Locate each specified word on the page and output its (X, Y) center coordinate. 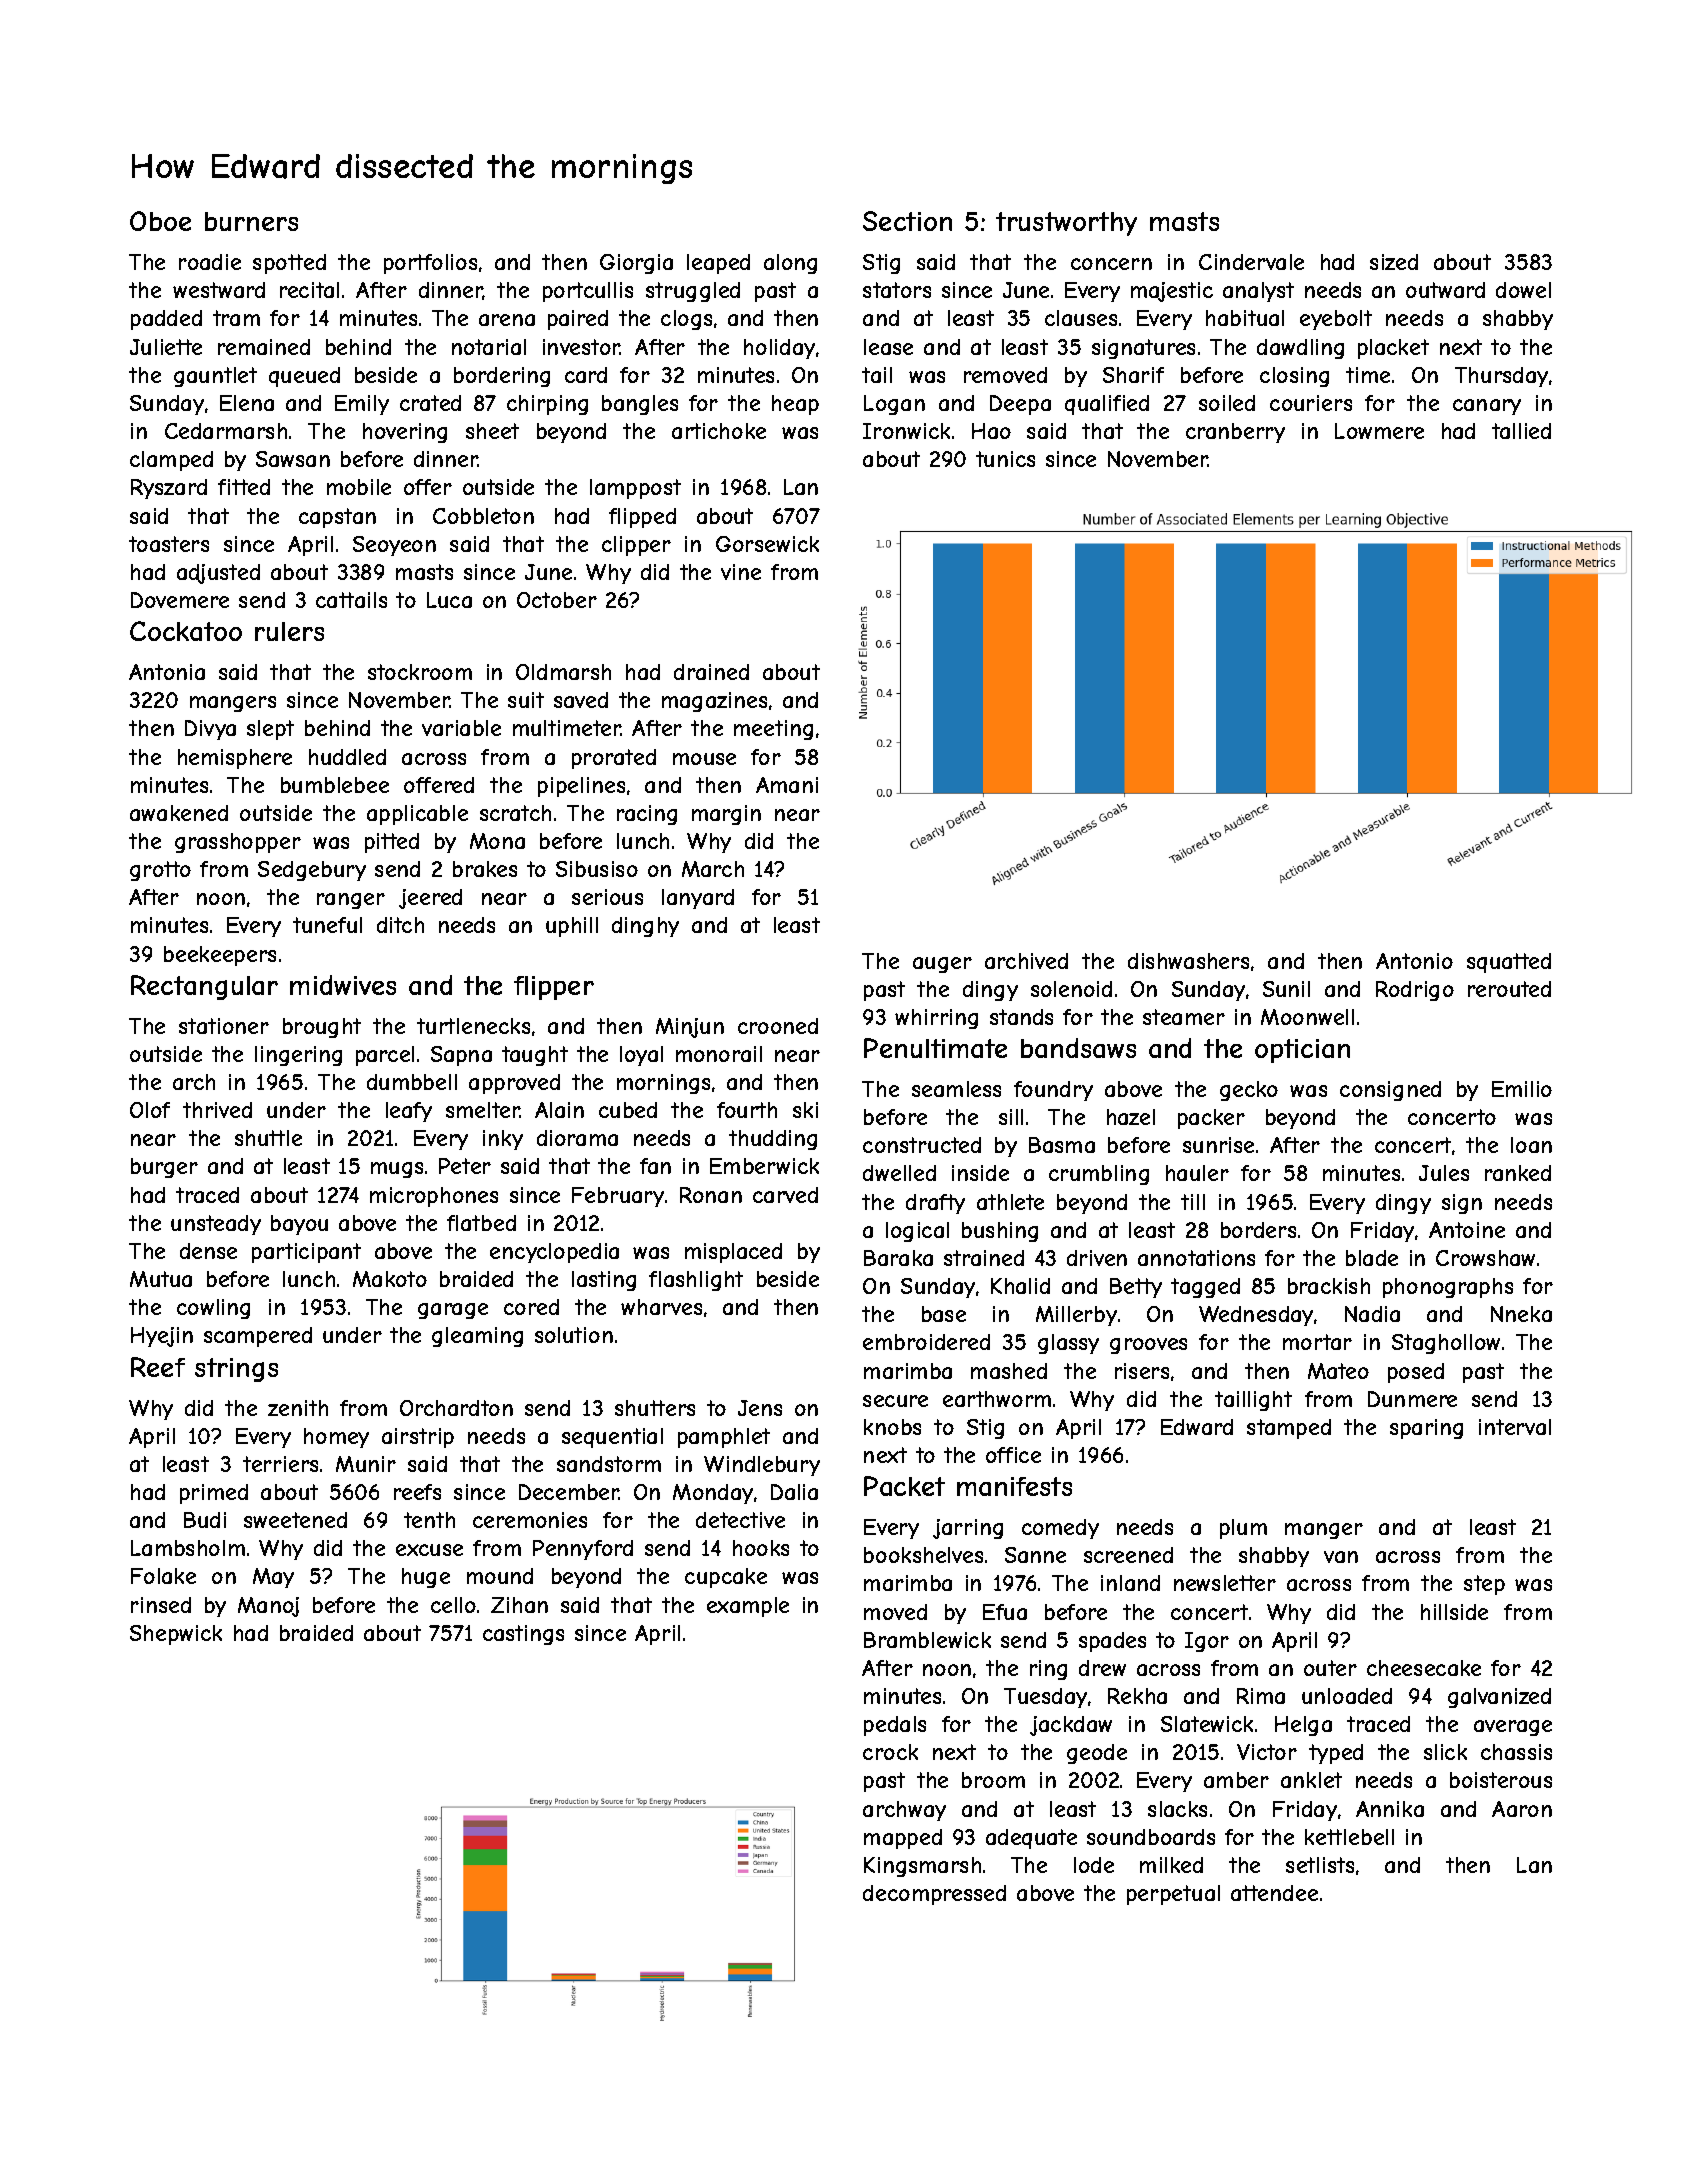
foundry (1053, 1091)
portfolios (430, 264)
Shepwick (176, 1635)
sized (1394, 262)
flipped (642, 518)
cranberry (1235, 433)
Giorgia (636, 264)
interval (1515, 1427)
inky (503, 1140)
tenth (429, 1520)
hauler (1197, 1173)
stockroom (420, 672)
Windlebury (762, 1466)
